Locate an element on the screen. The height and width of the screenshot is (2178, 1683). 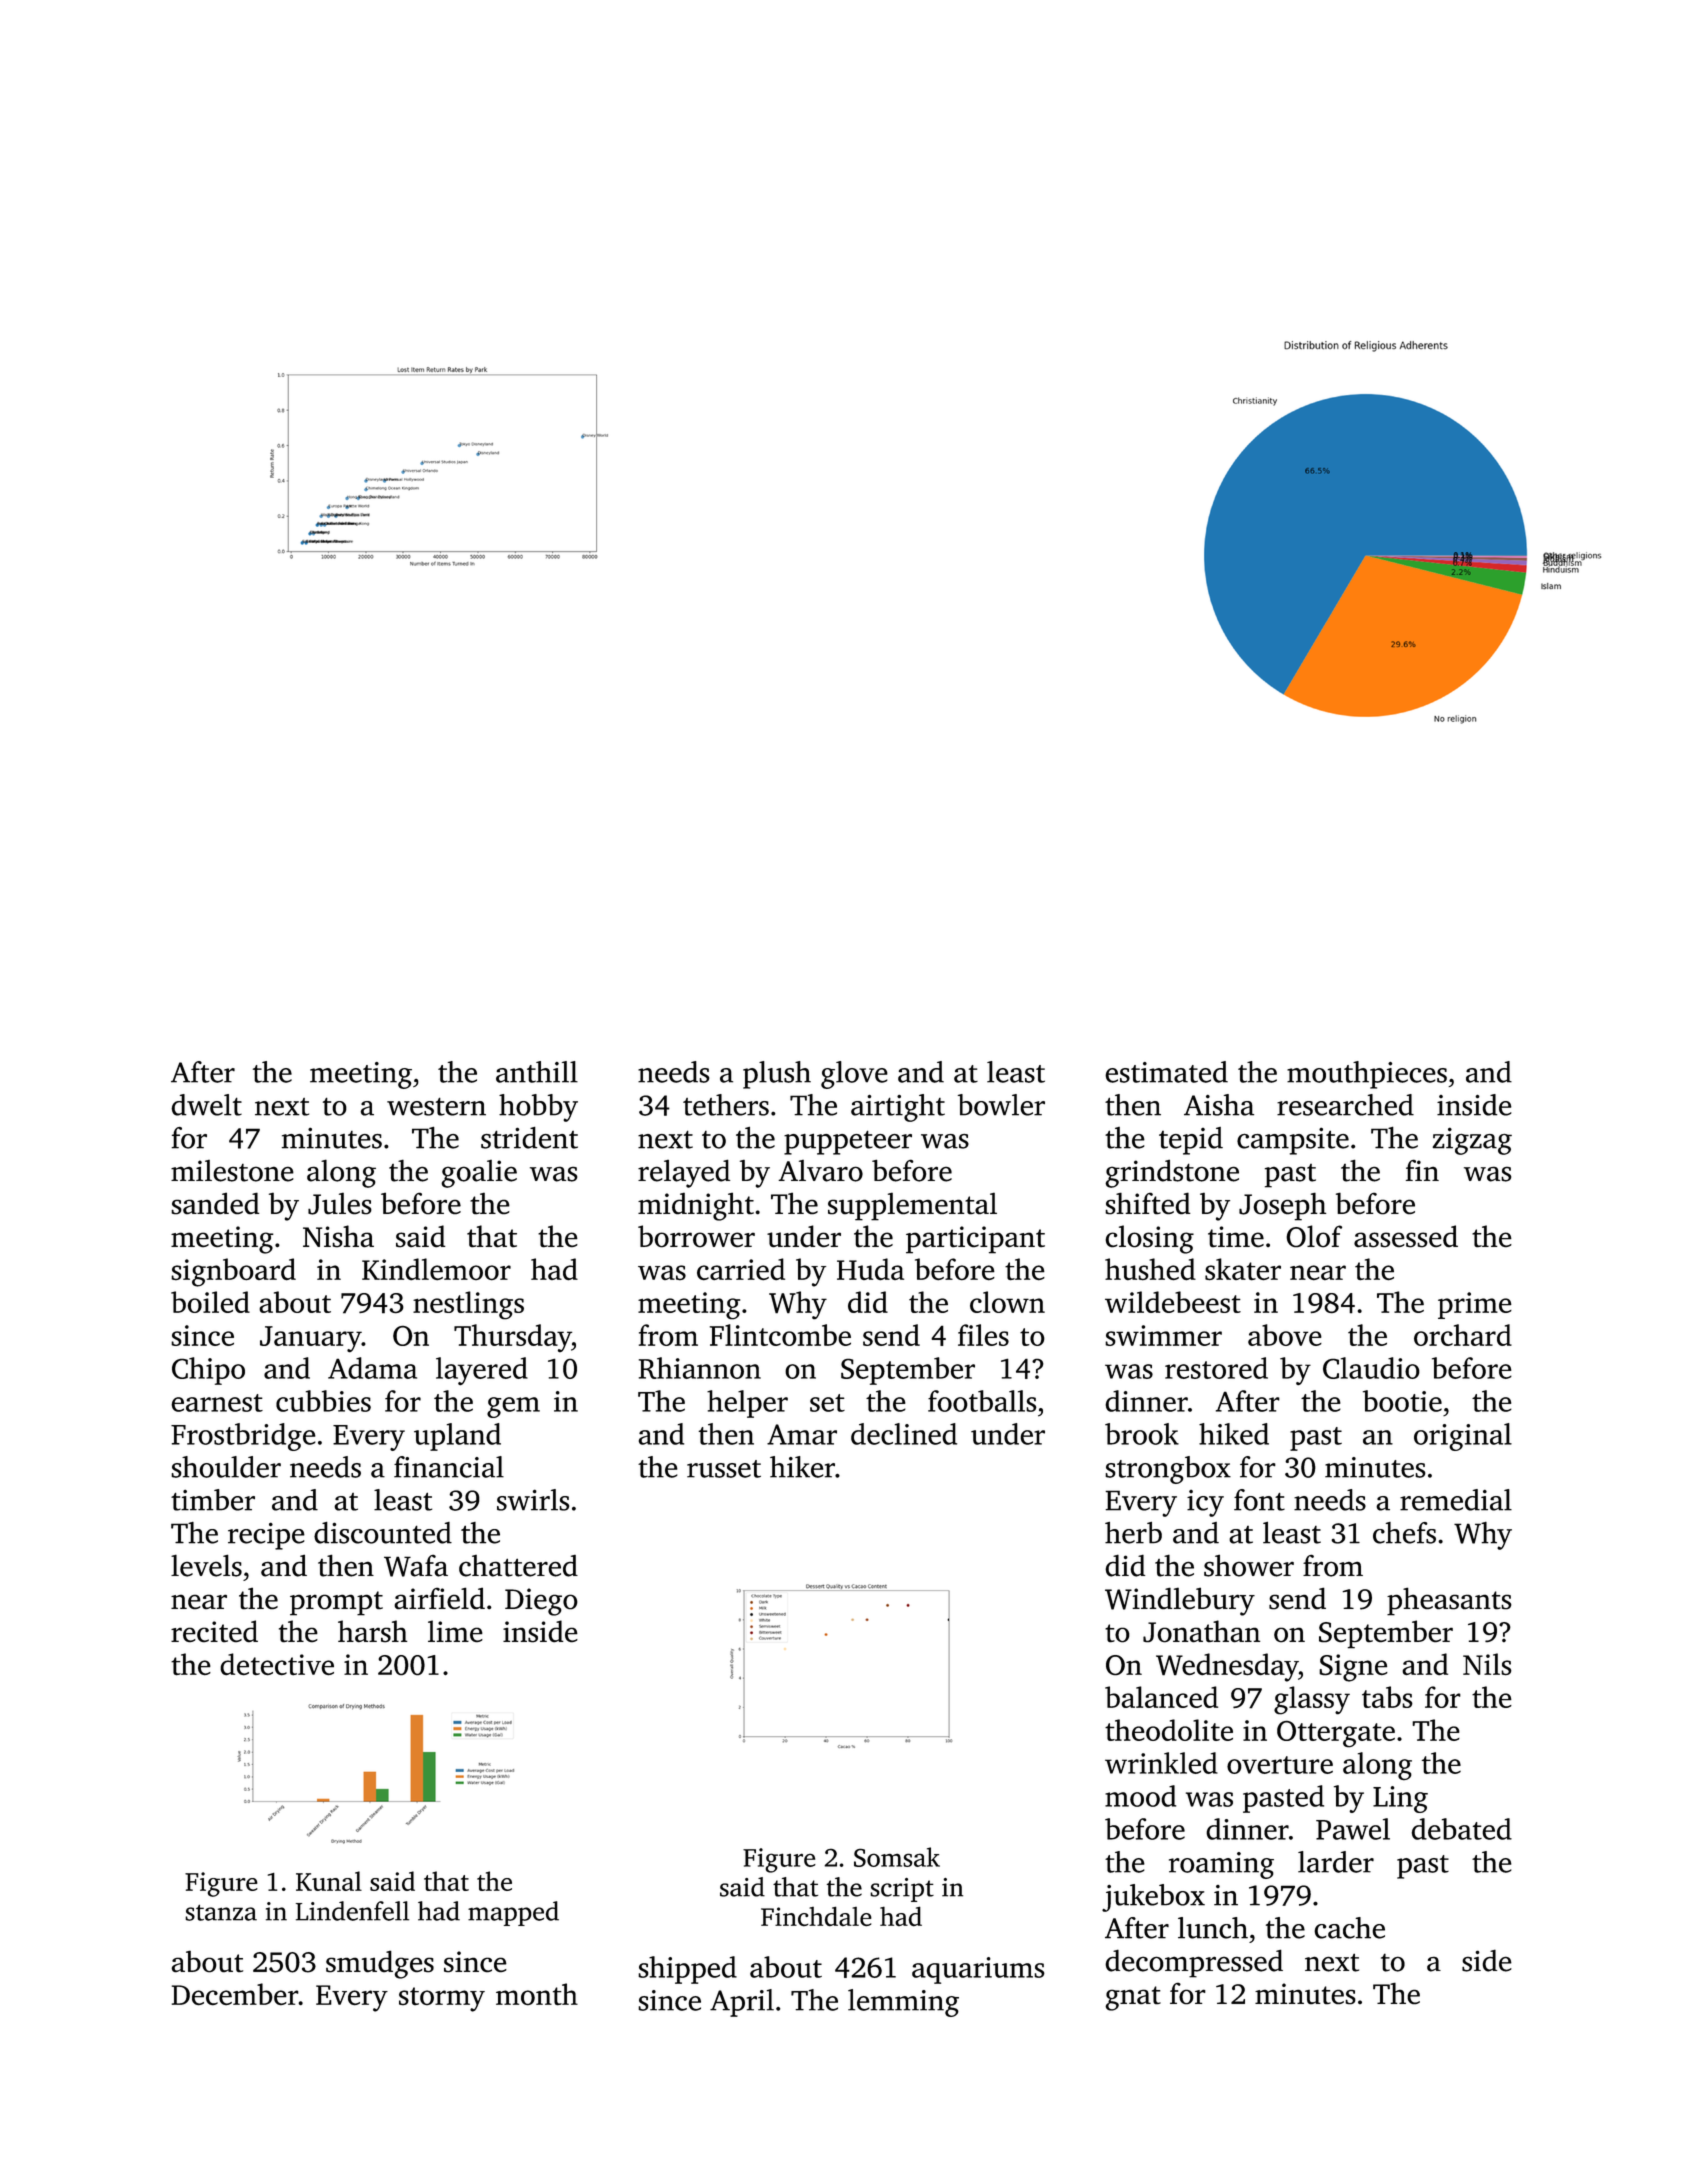
bowler is located at coordinates (1001, 1105).
